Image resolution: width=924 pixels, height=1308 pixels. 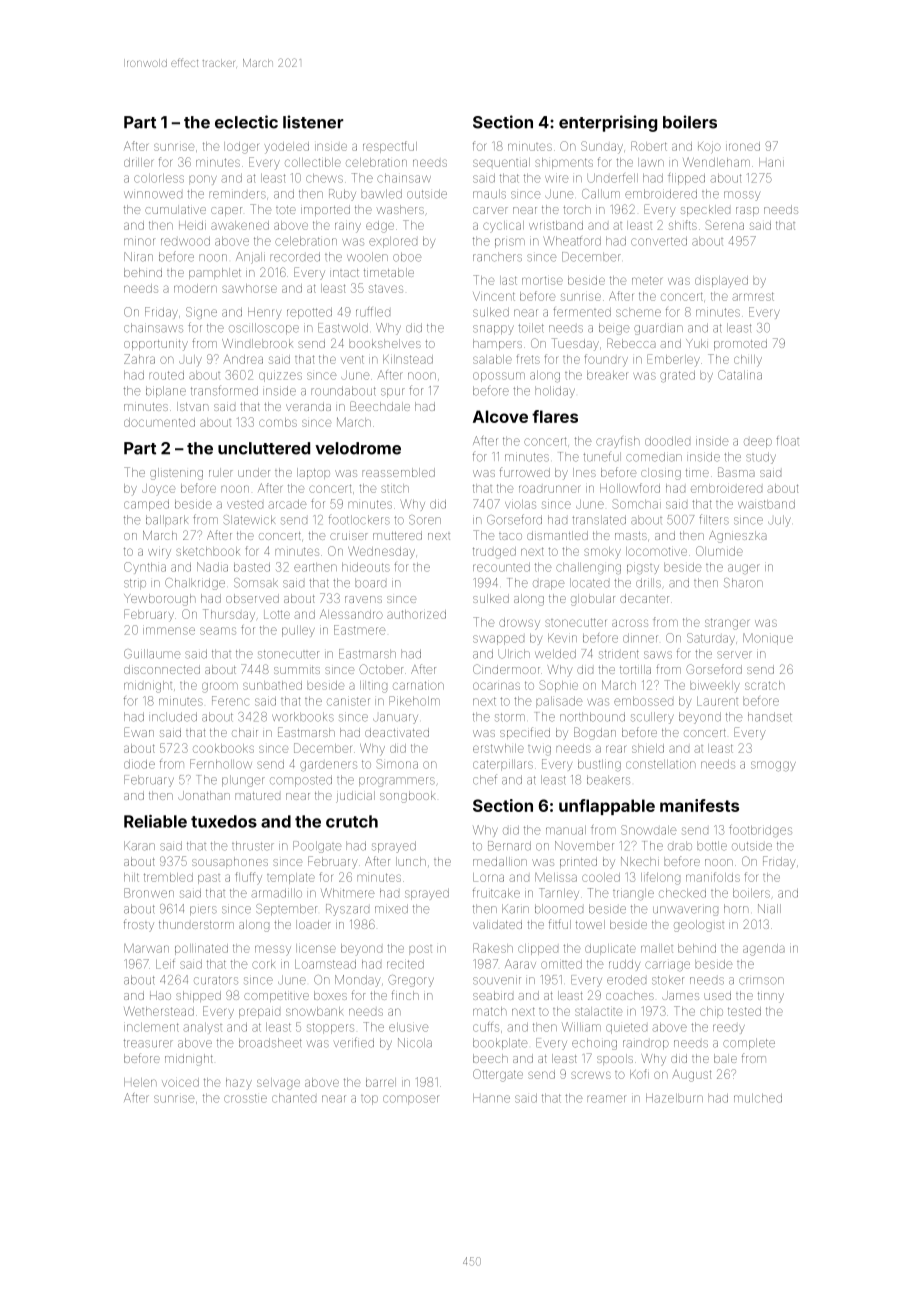 What do you see at coordinates (712, 846) in the image?
I see `bottle` at bounding box center [712, 846].
